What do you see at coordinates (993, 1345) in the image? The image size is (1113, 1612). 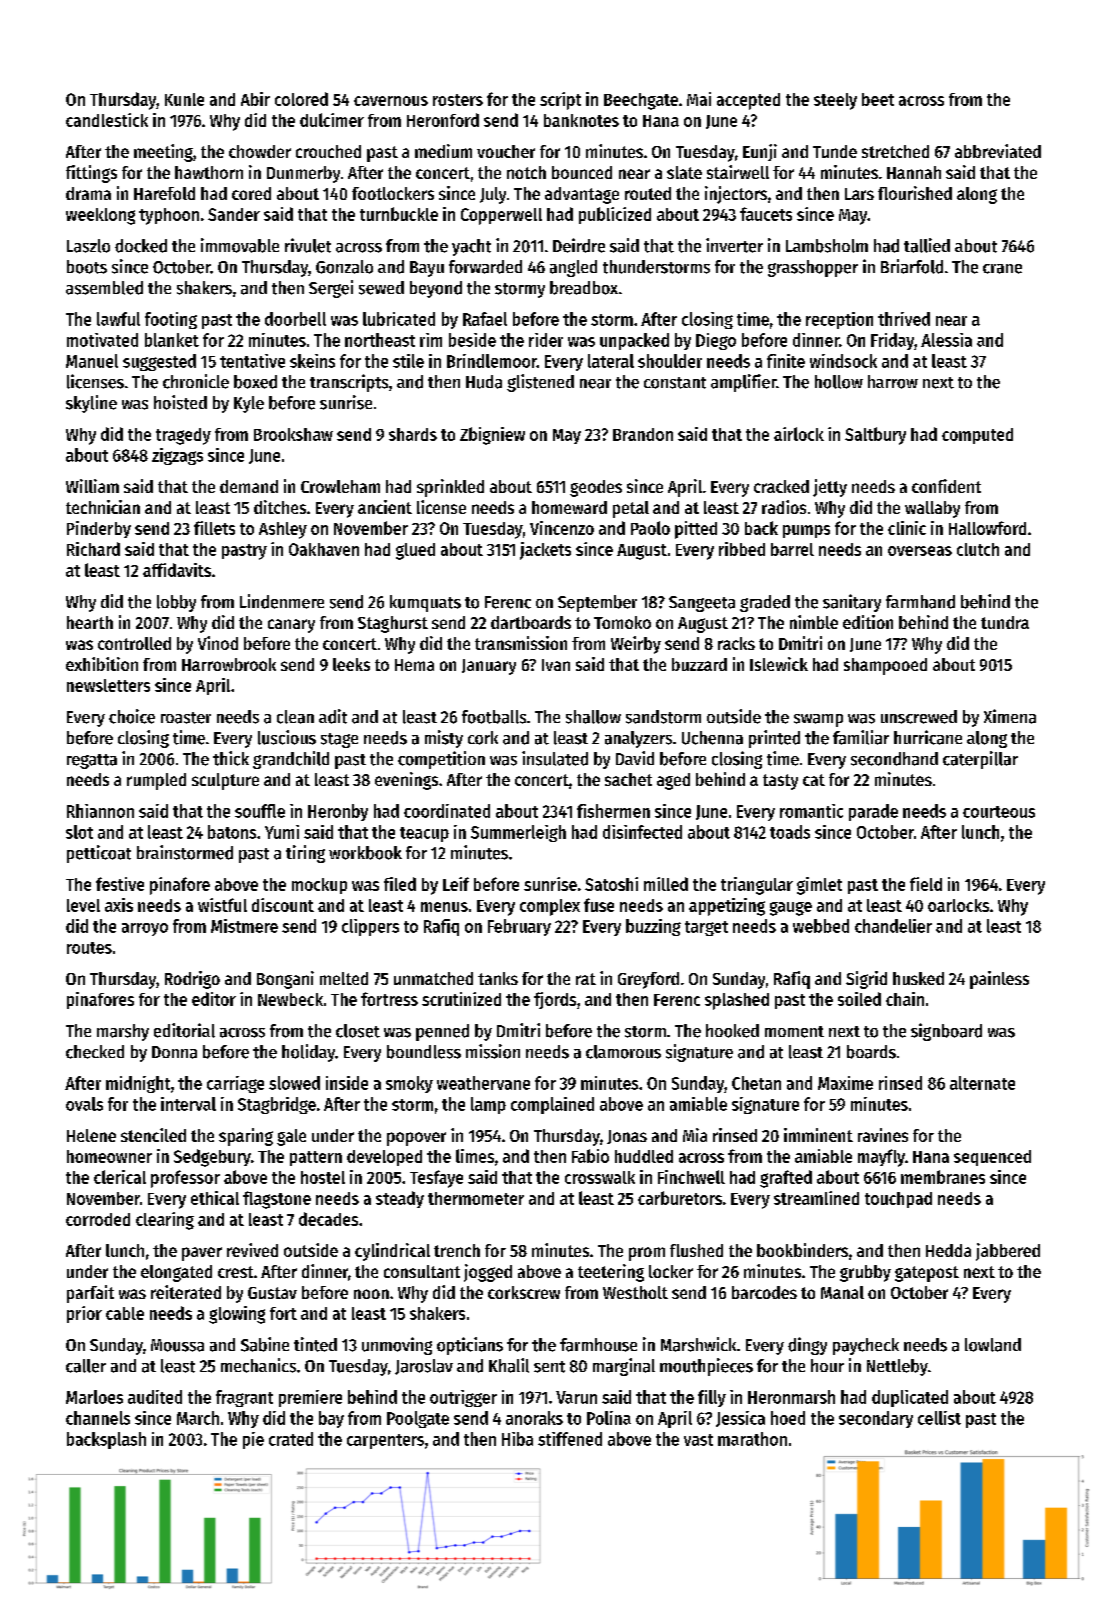 I see `lowland` at bounding box center [993, 1345].
